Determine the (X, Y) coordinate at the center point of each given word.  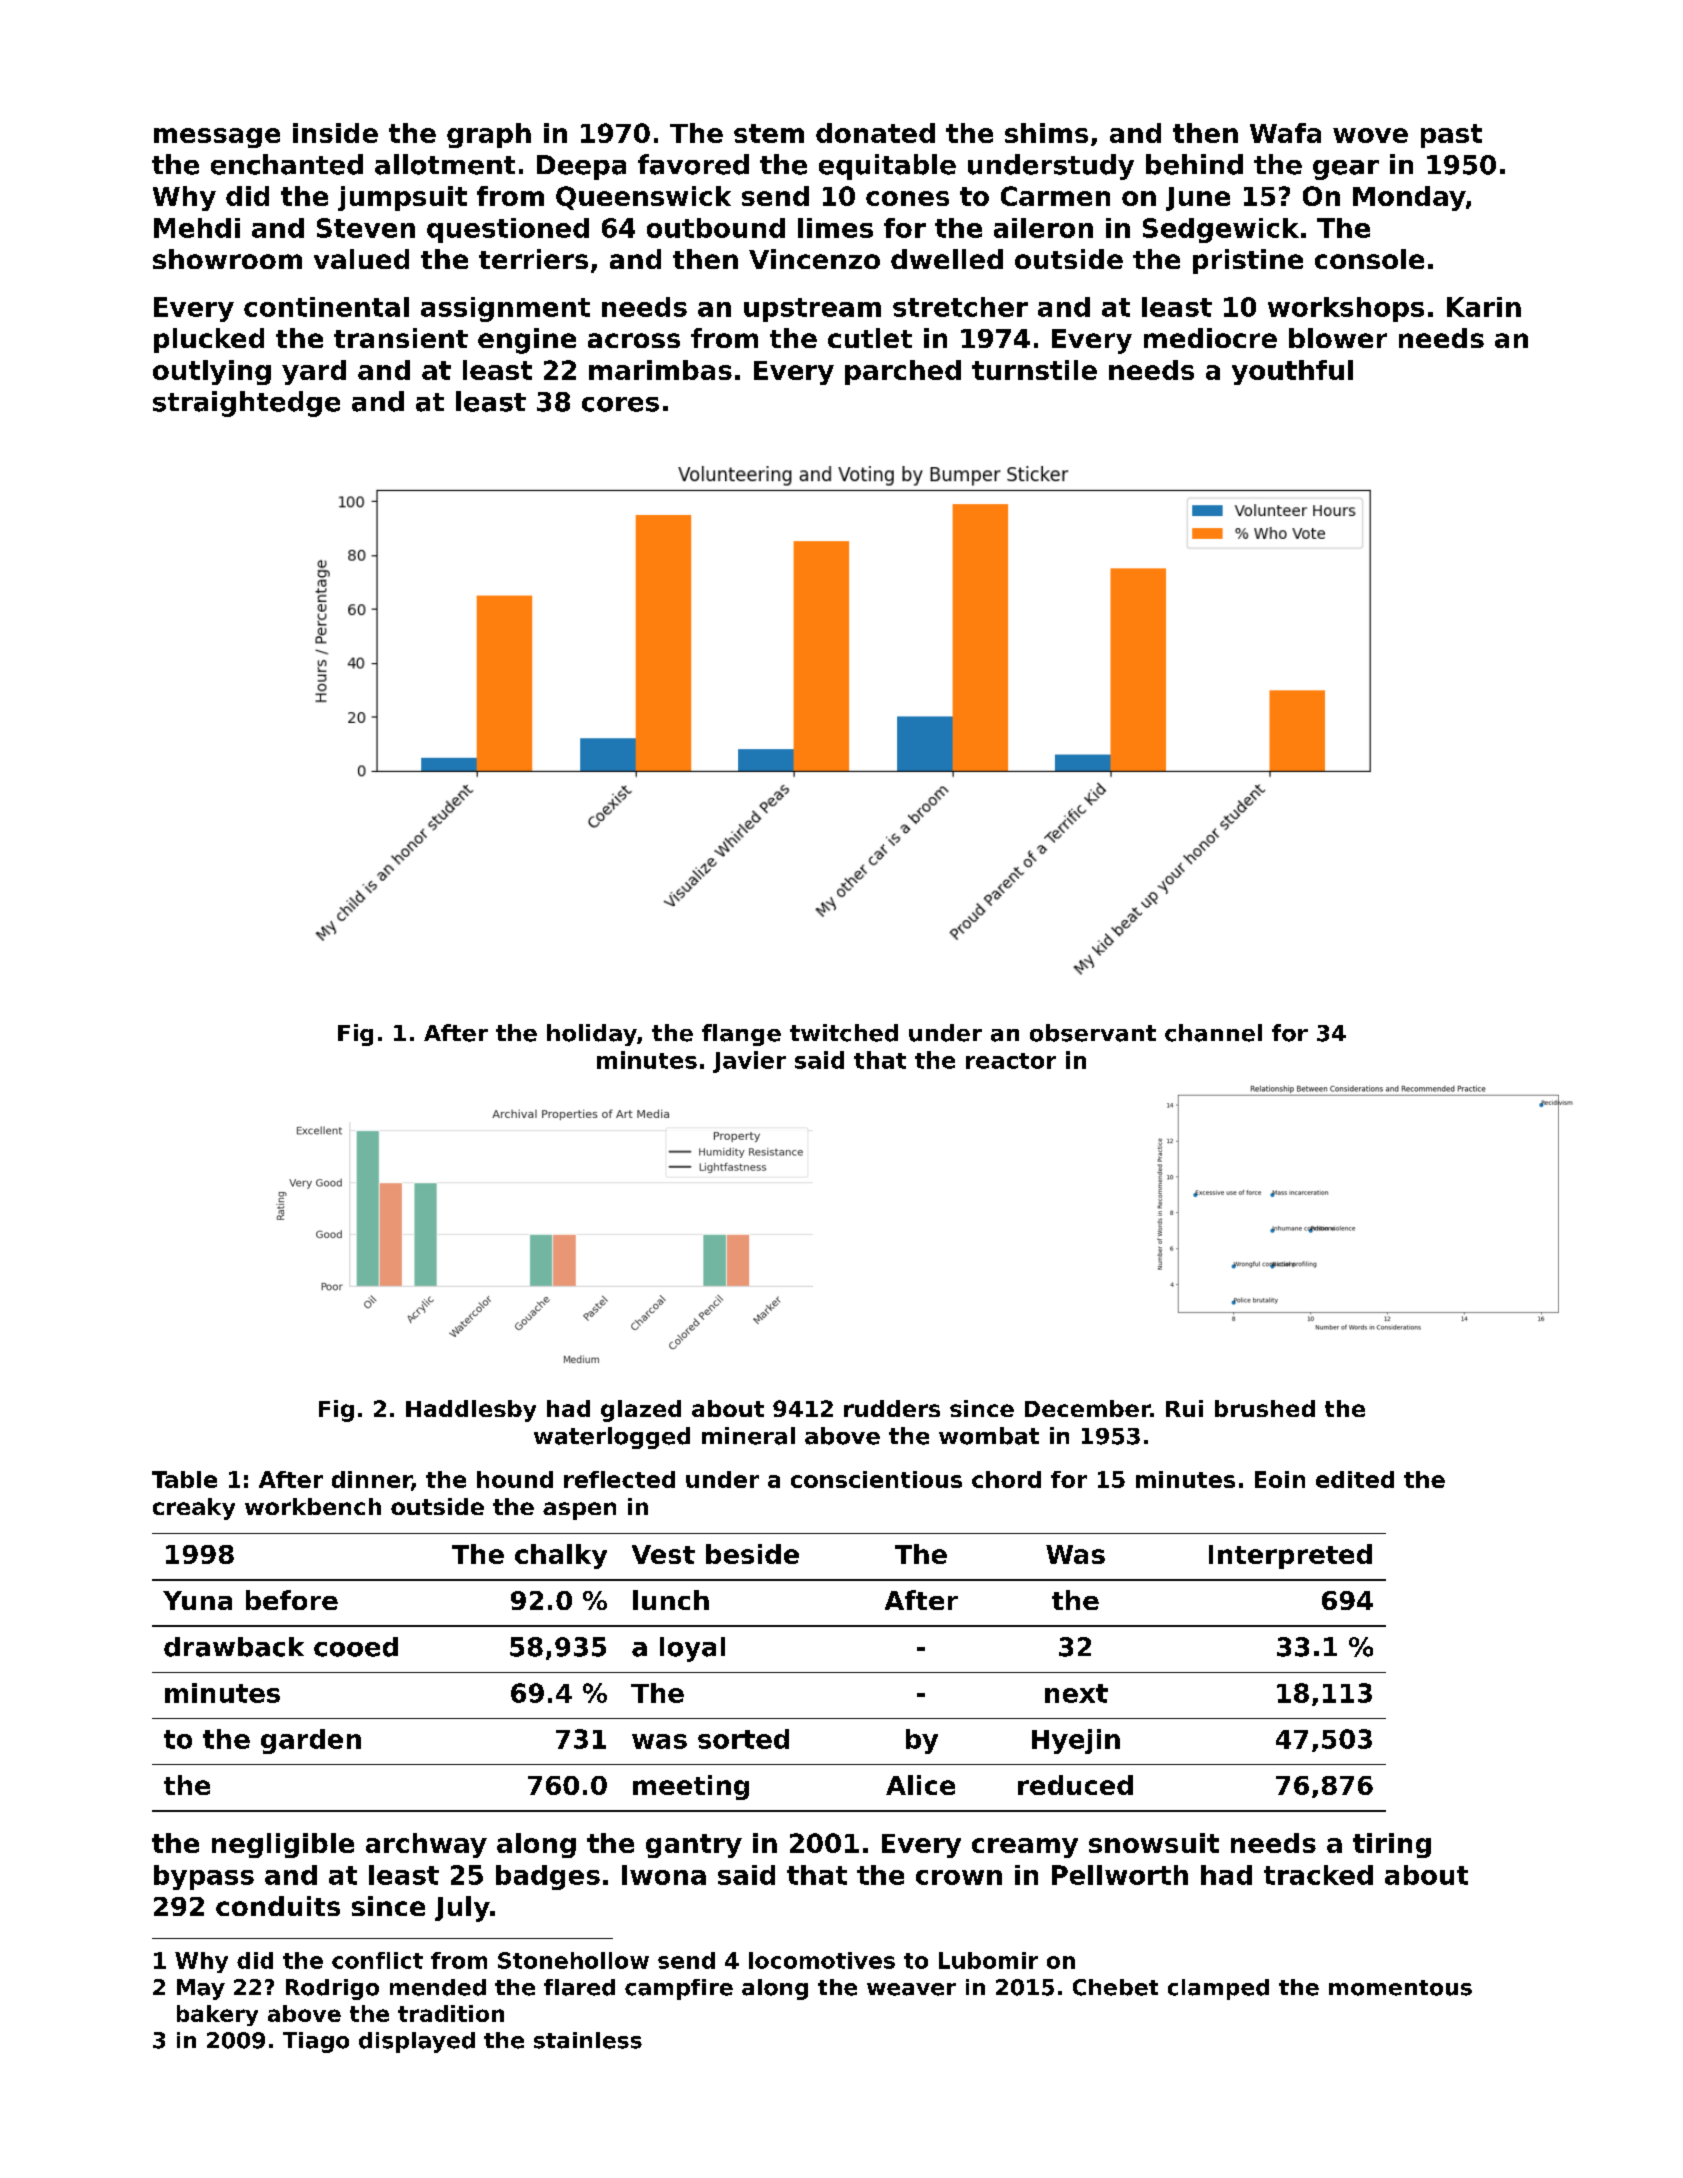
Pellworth (1120, 1875)
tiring (1392, 1845)
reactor (1011, 1061)
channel (1213, 1033)
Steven (366, 228)
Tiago (316, 2042)
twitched (844, 1033)
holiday (592, 1035)
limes (835, 228)
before (292, 1600)
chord (1006, 1479)
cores (620, 404)
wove (1370, 135)
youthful (1292, 372)
